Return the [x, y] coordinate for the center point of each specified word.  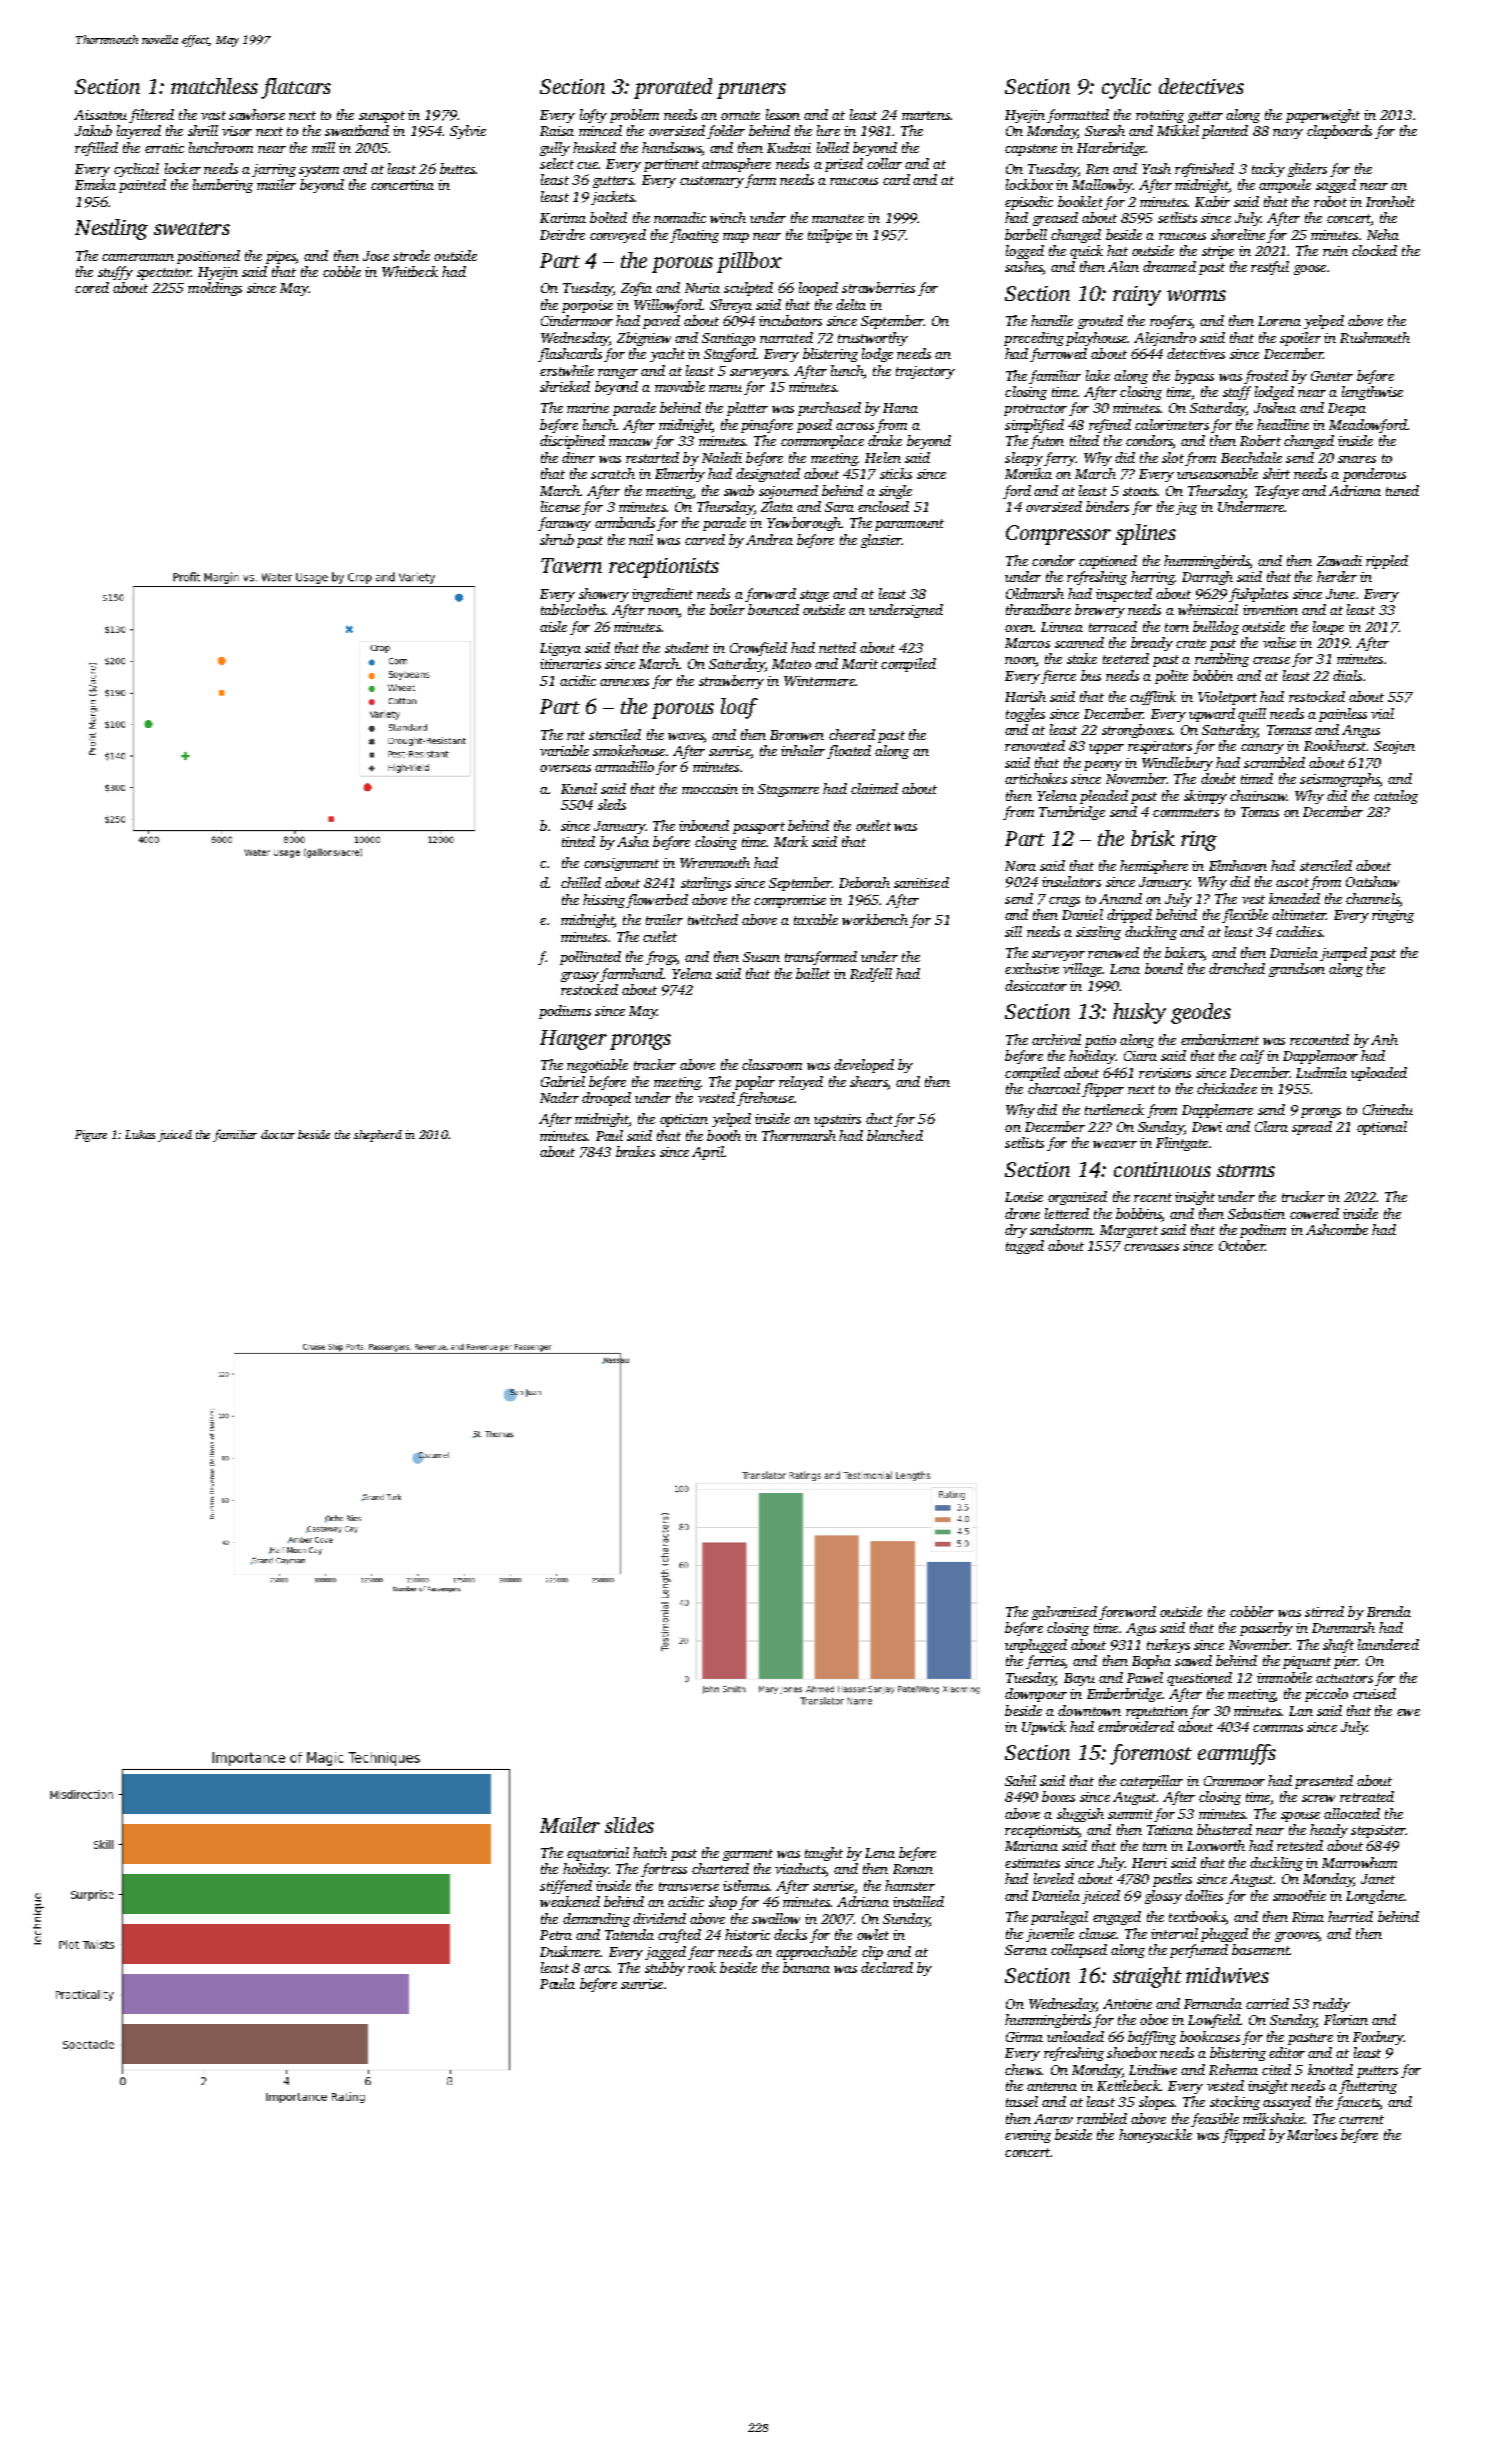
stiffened [566, 1887]
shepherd [378, 1136]
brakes [635, 1151]
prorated [673, 88]
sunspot [382, 117]
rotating [1160, 116]
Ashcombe [1337, 1229]
